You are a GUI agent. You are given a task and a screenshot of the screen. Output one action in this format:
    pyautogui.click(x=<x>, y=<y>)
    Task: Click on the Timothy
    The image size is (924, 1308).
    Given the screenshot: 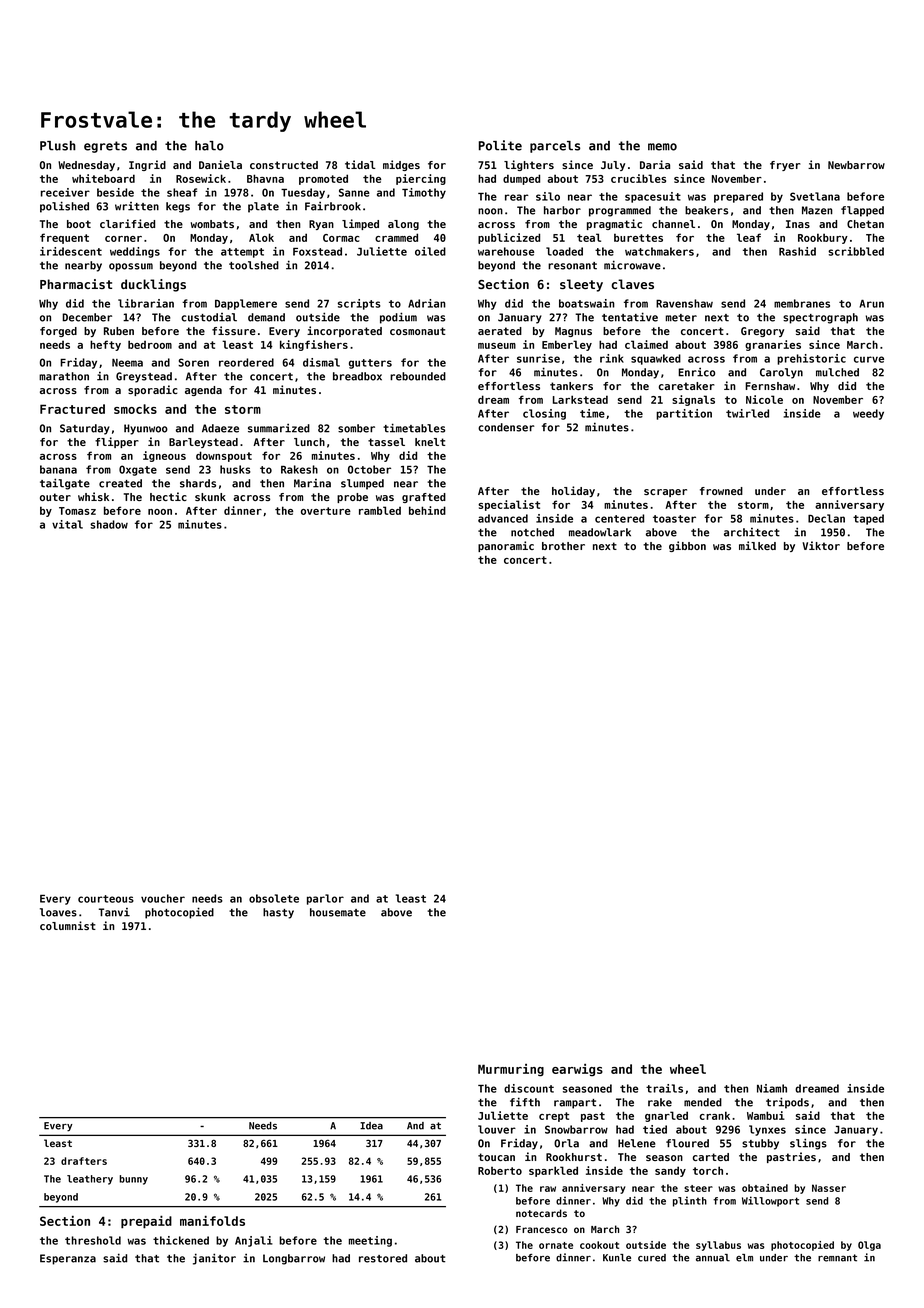 What is the action you would take?
    pyautogui.click(x=424, y=193)
